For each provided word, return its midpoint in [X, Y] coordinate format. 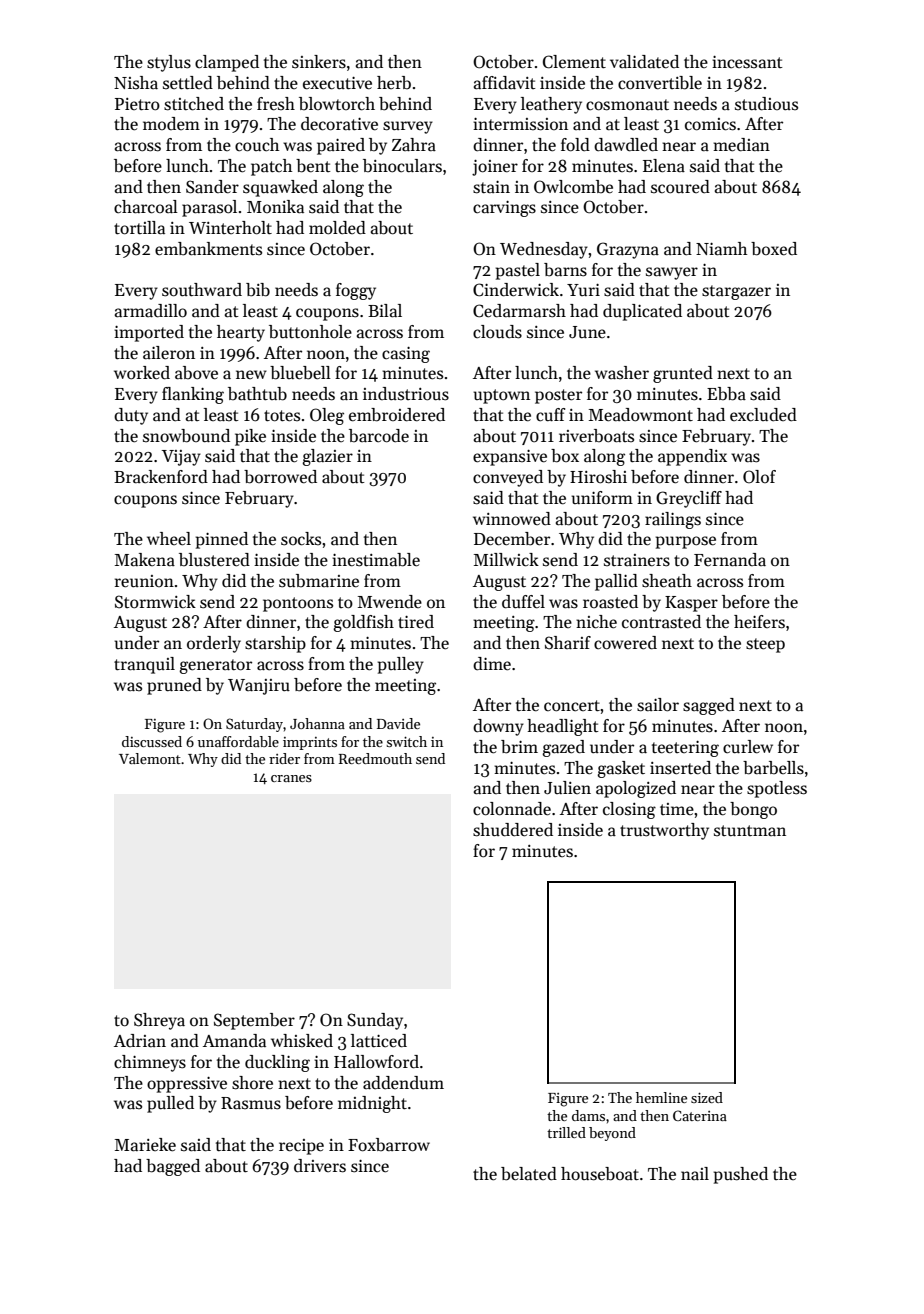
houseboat [600, 1174]
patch [271, 167]
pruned [174, 686]
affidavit [505, 83]
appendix [692, 457]
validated [644, 62]
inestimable [376, 560]
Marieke [145, 1145]
